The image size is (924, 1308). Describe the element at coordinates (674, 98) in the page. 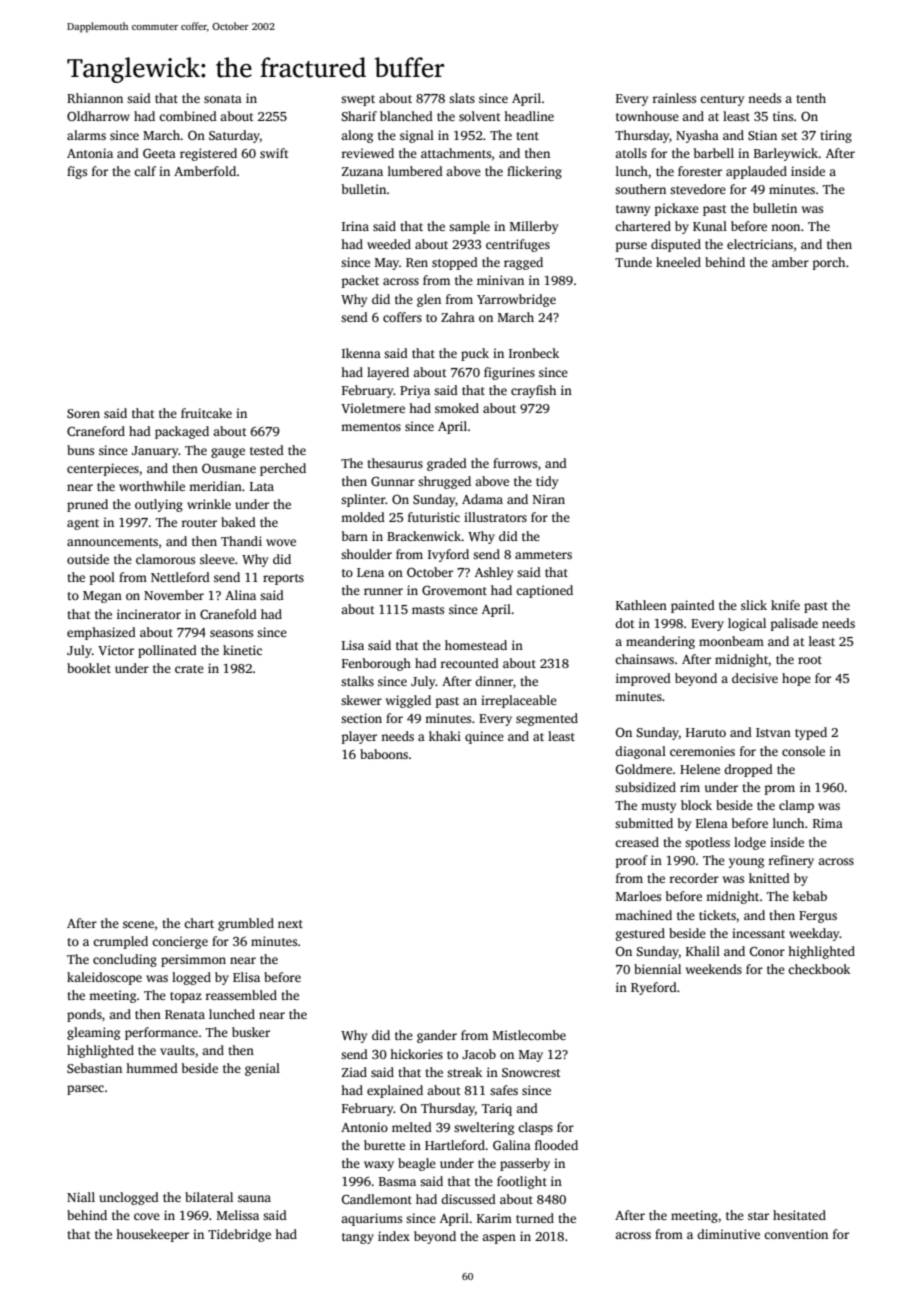

I see `rainless` at that location.
